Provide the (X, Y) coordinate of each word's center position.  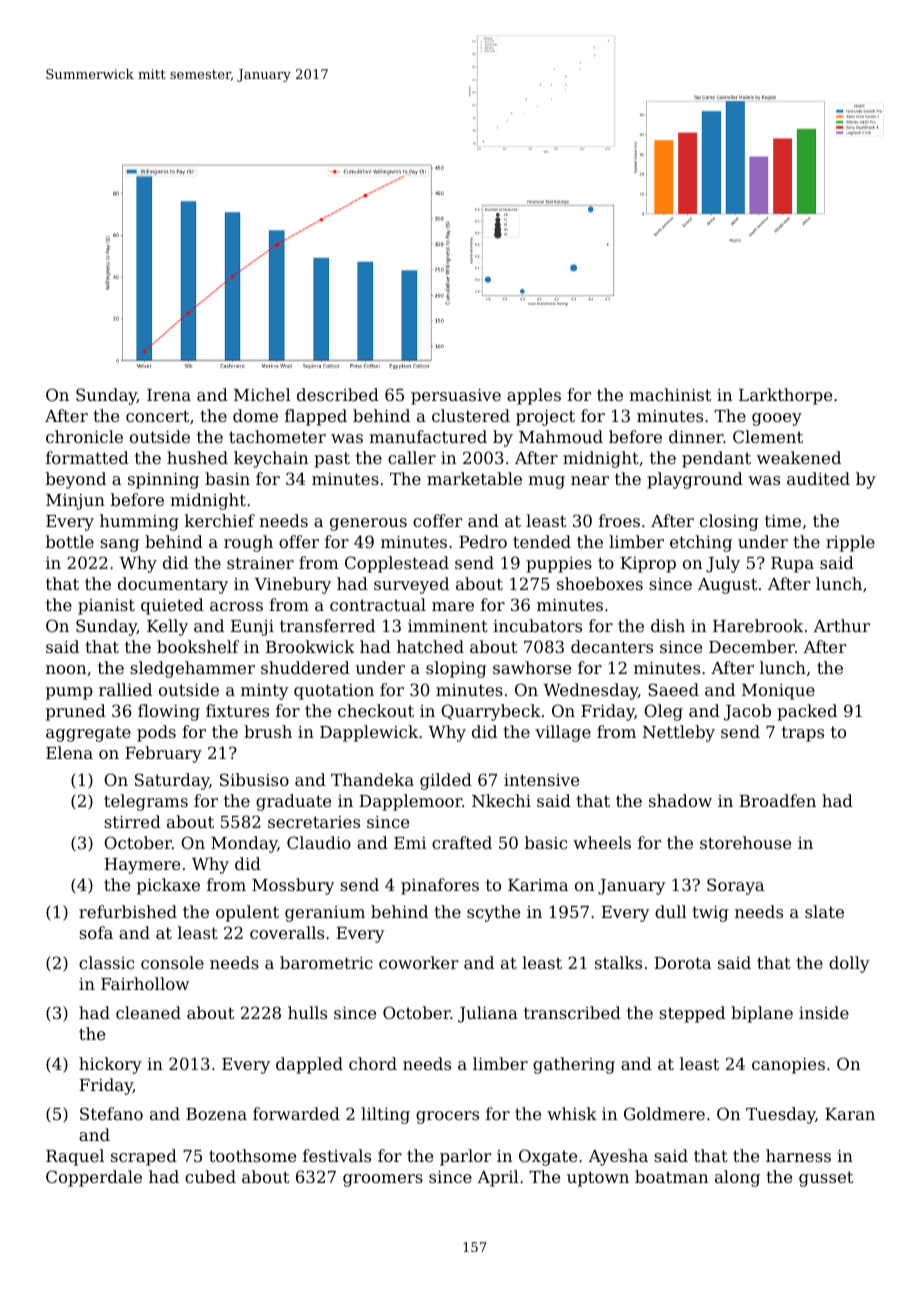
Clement (768, 436)
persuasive (456, 397)
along (737, 1178)
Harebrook (758, 625)
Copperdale (94, 1178)
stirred (132, 821)
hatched (430, 646)
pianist (106, 607)
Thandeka (372, 779)
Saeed (673, 689)
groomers (383, 1180)
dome (255, 415)
